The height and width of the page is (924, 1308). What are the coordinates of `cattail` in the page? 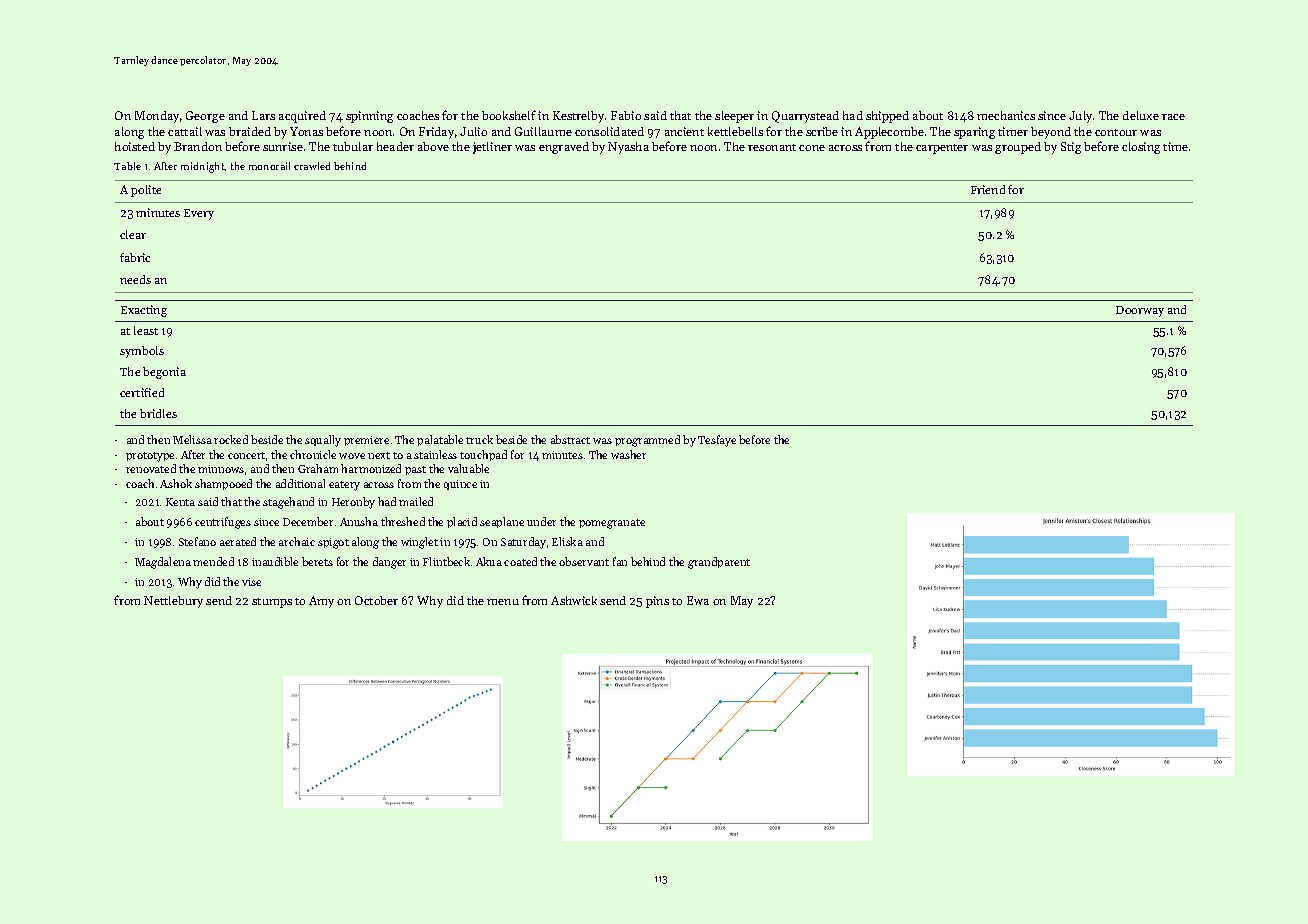 It's located at (185, 131).
